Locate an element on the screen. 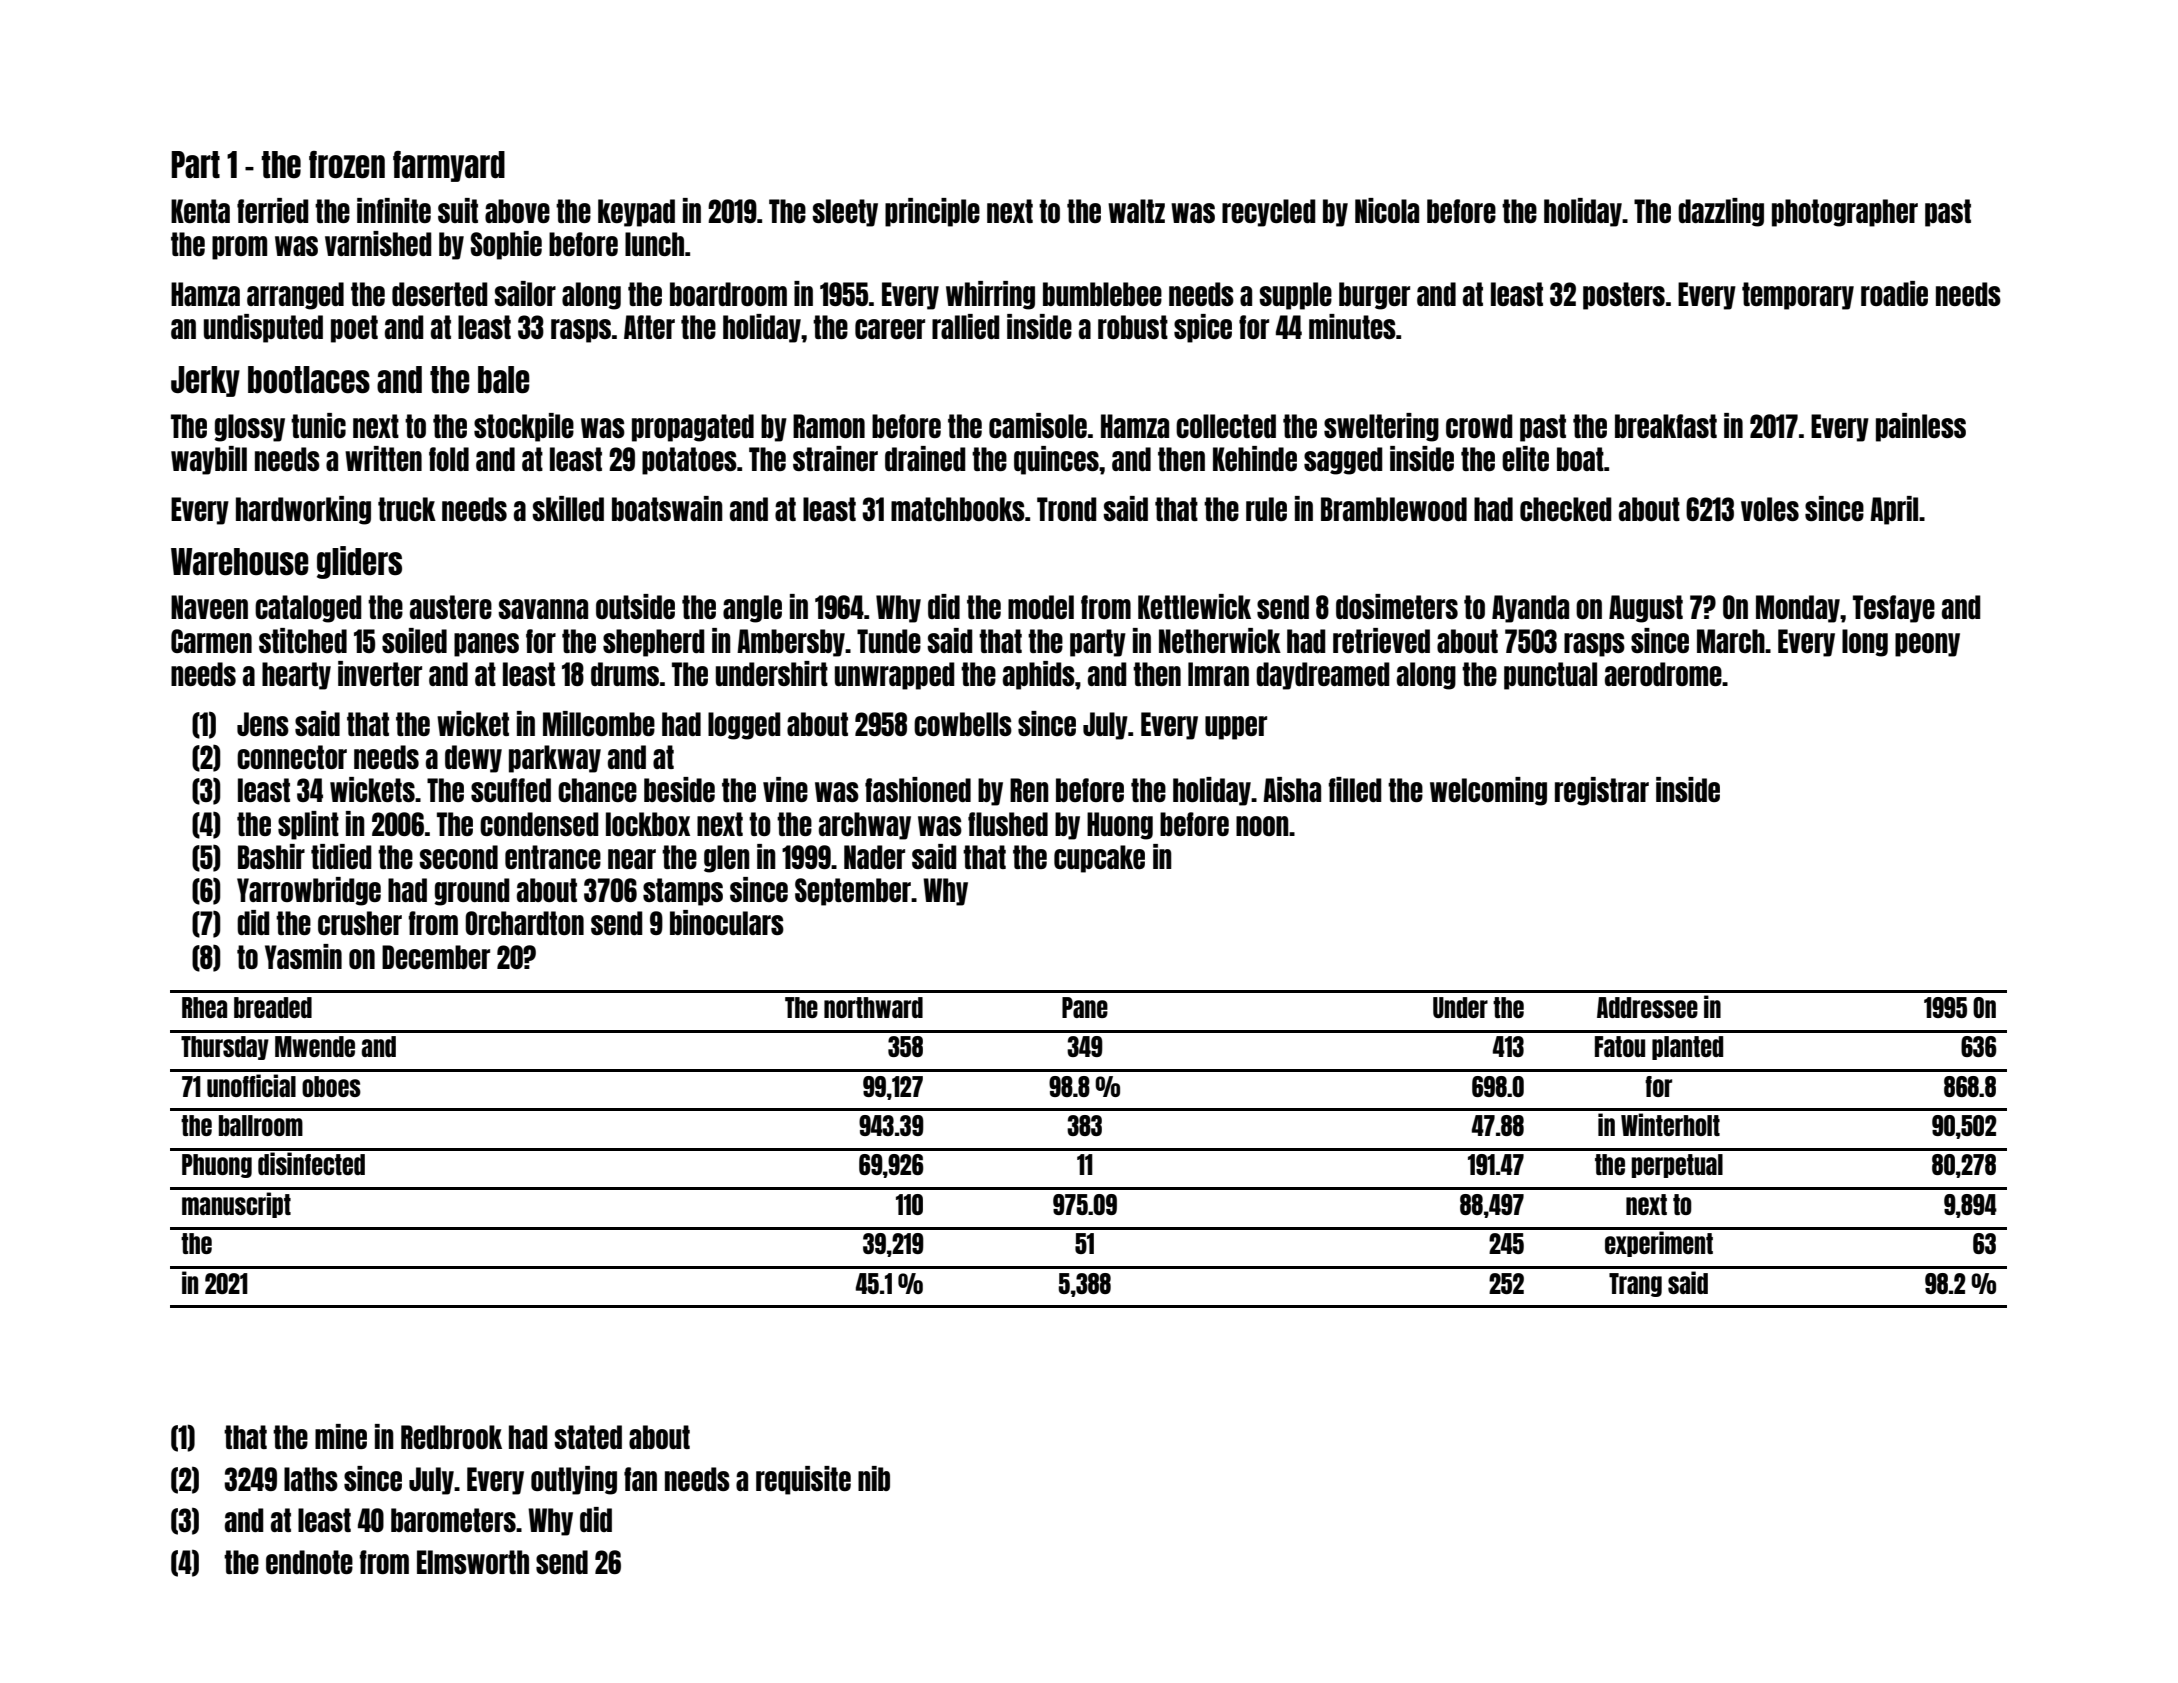 The height and width of the screenshot is (1683, 2178). endnote is located at coordinates (309, 1562).
